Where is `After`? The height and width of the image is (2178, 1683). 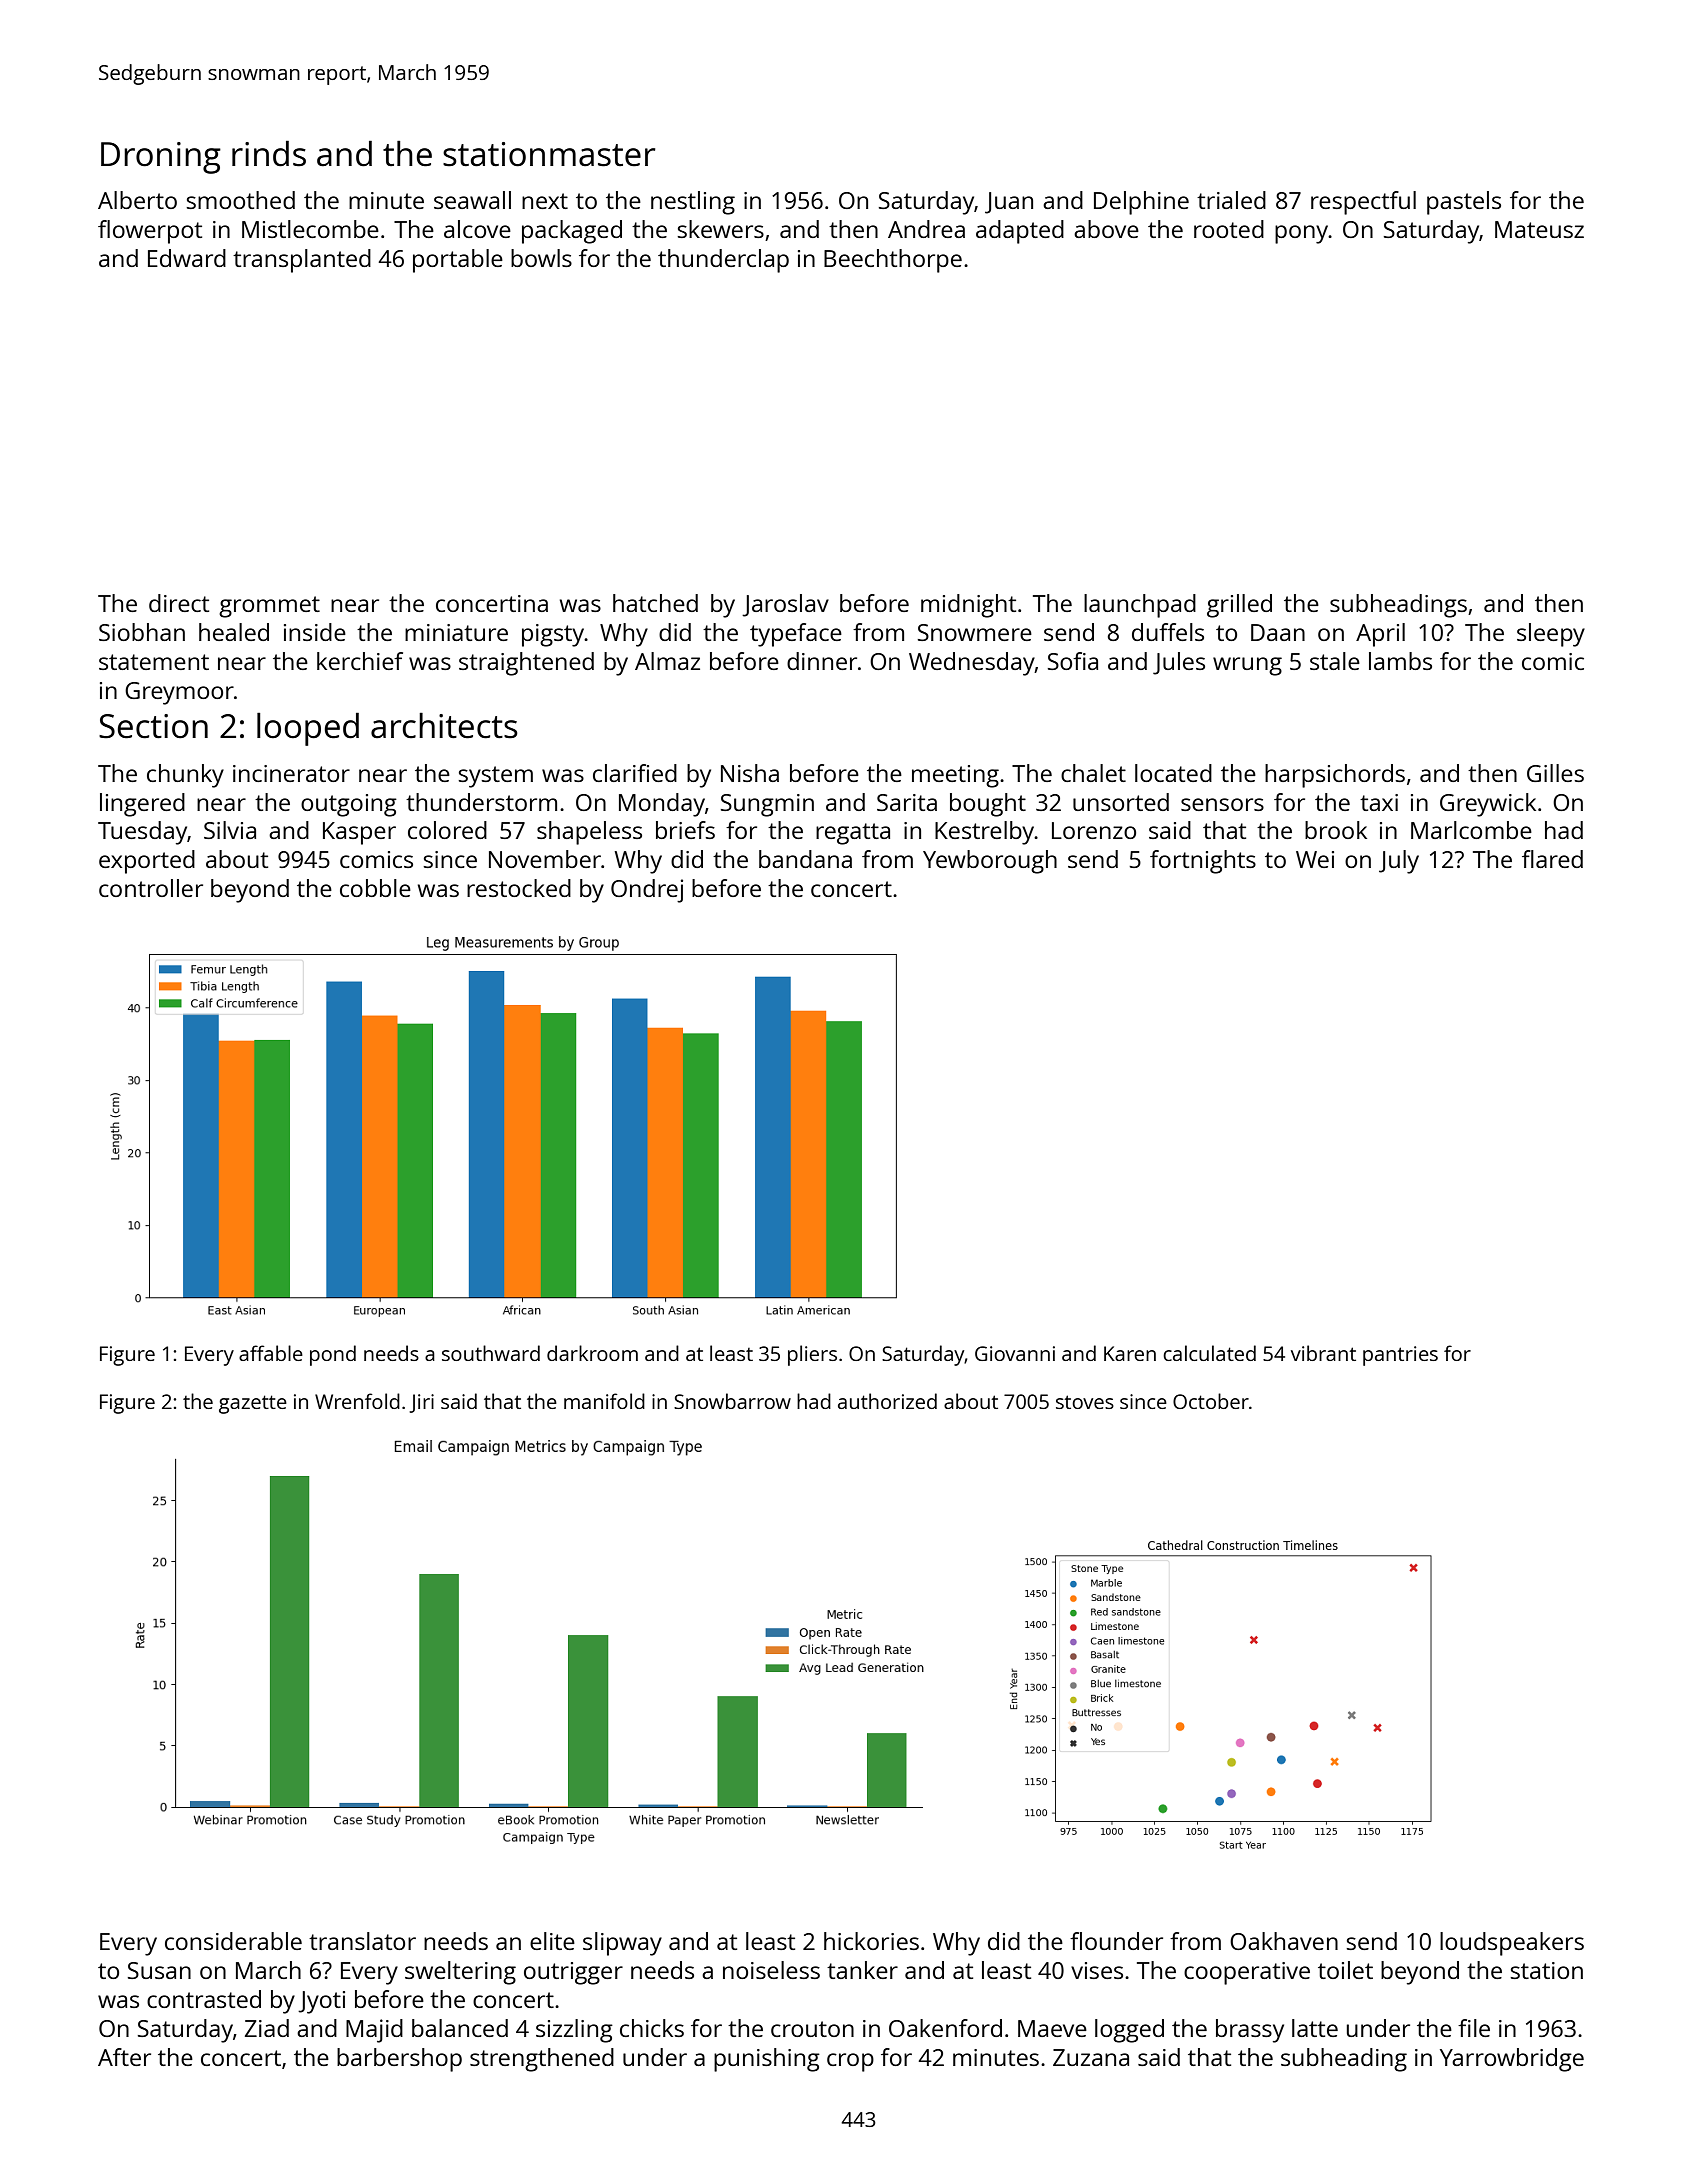 After is located at coordinates (124, 2057).
